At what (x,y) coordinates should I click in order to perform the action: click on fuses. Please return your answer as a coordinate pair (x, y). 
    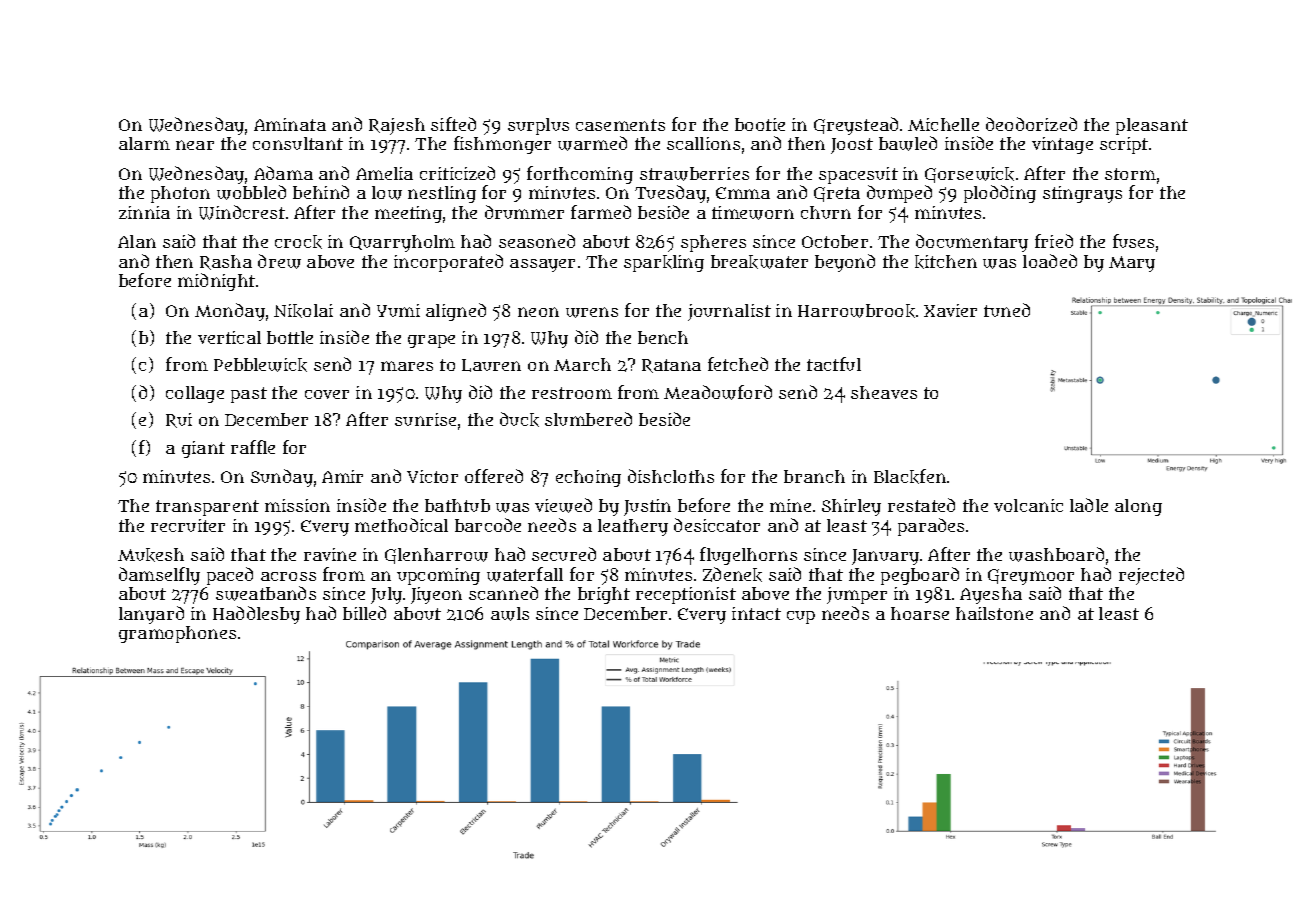
    Looking at the image, I should click on (1133, 241).
